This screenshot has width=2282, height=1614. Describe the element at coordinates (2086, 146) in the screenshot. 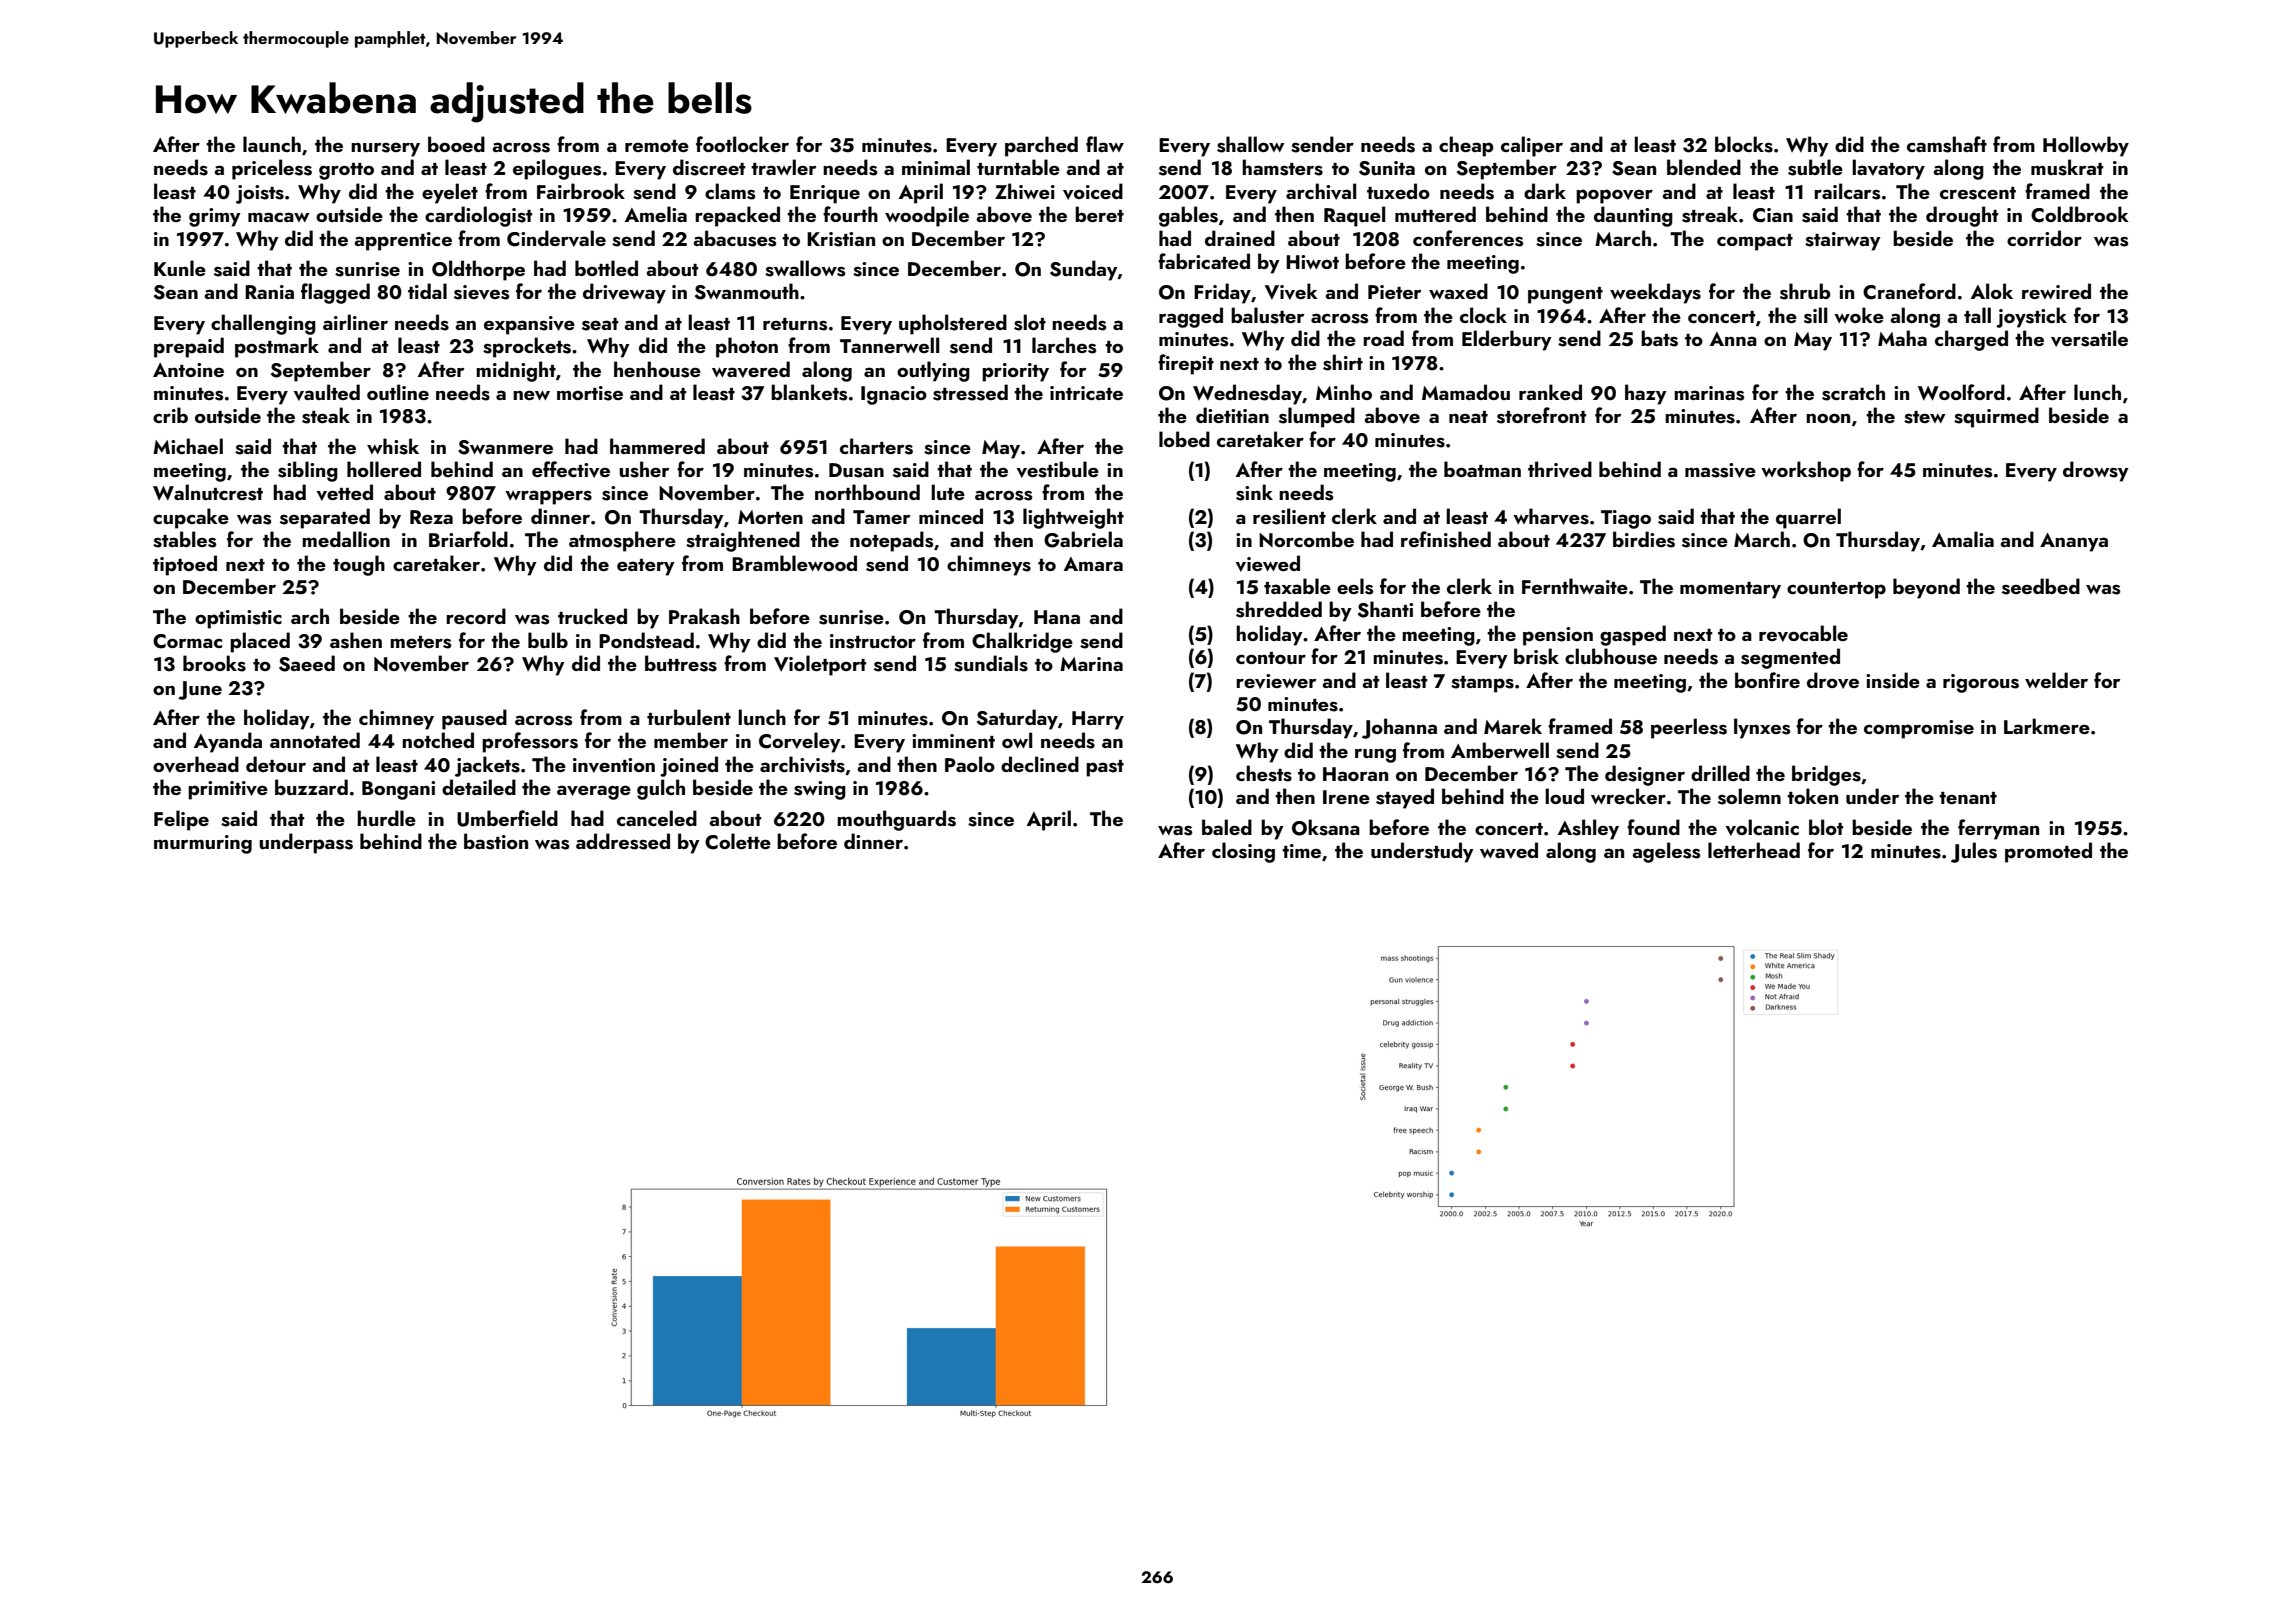

I see `Hollowby` at that location.
